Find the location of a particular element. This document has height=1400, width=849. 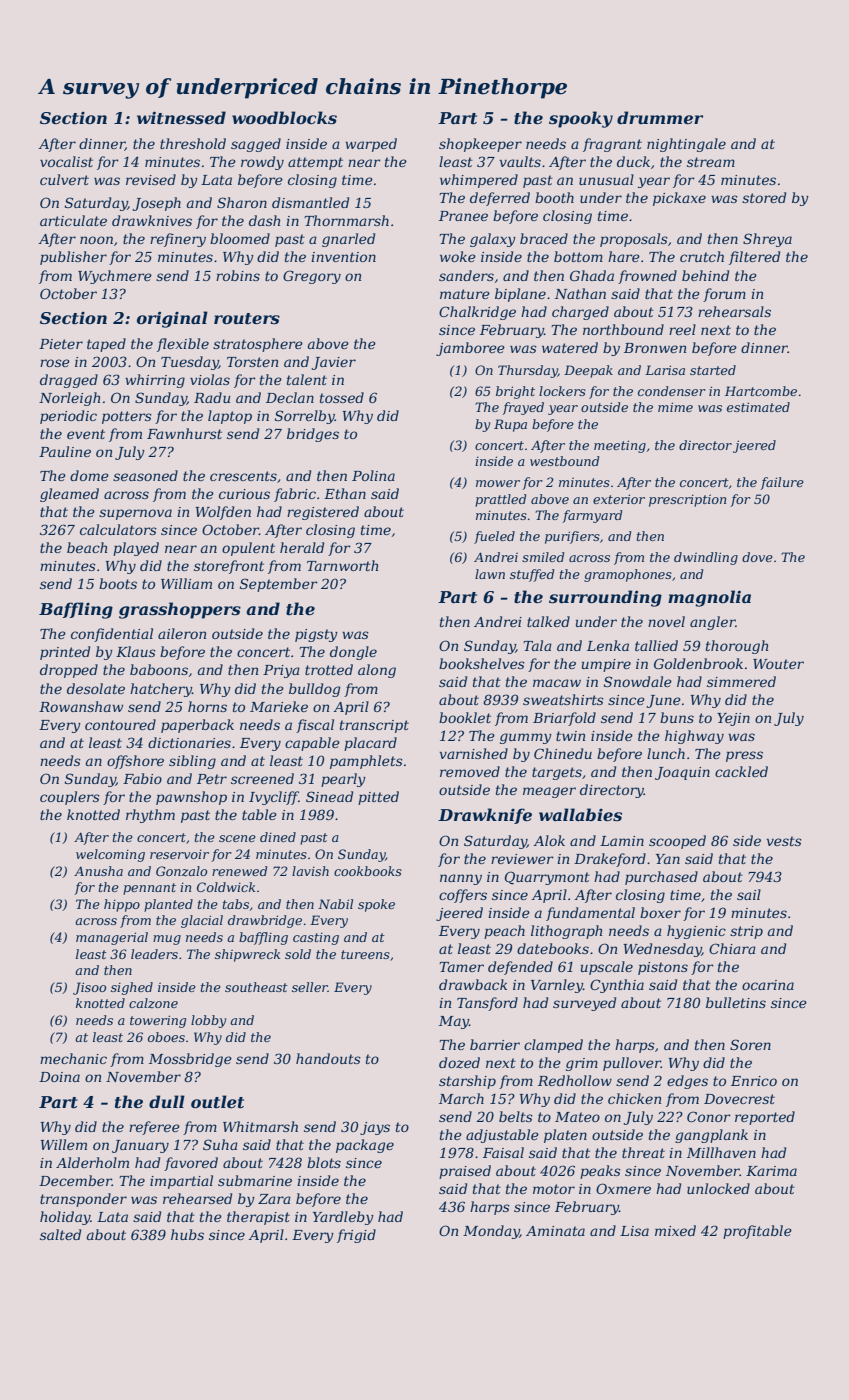

December is located at coordinates (75, 1180).
